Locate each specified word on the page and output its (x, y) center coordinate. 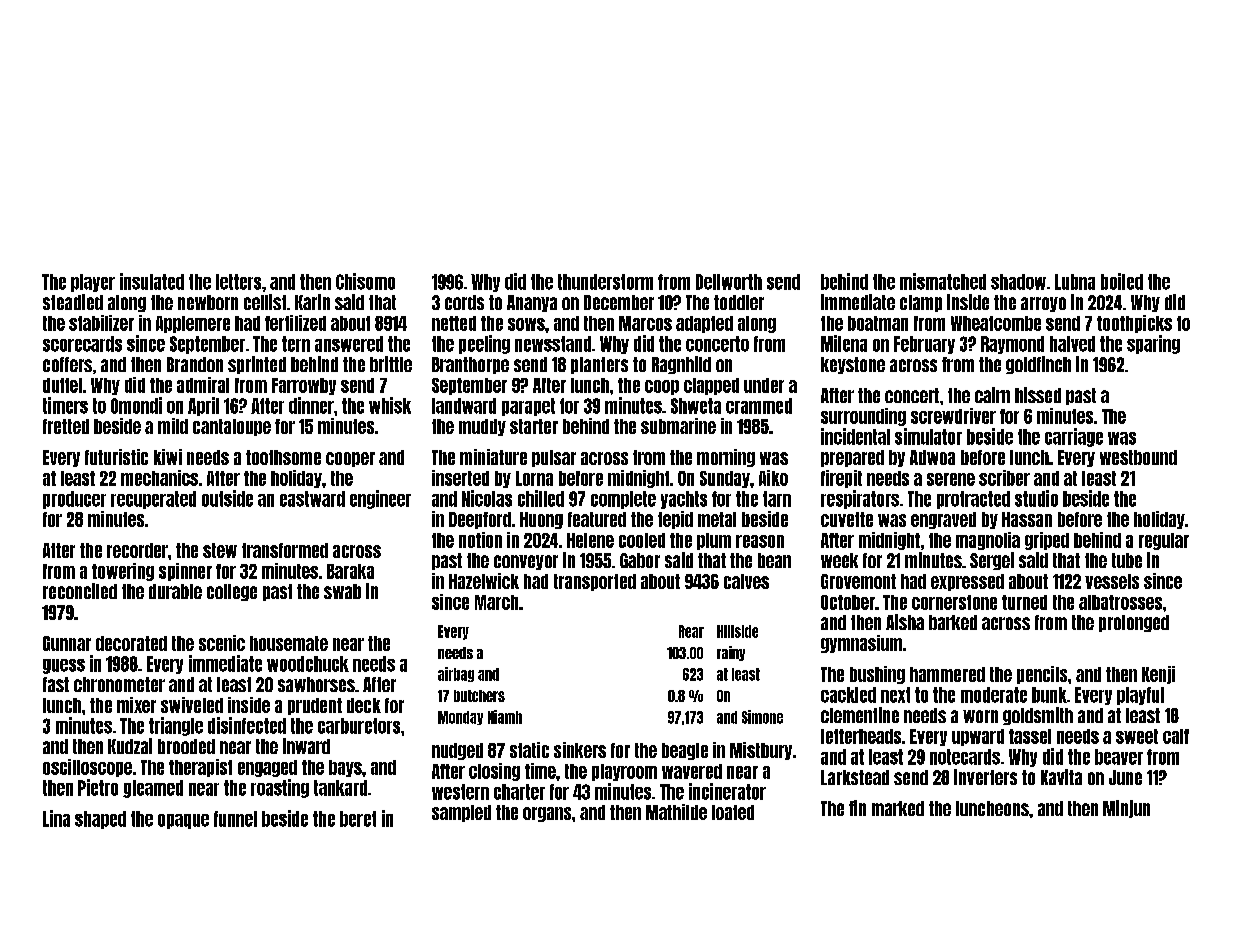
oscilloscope (87, 768)
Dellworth (729, 282)
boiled (1122, 281)
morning (726, 458)
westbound (1138, 457)
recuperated (153, 500)
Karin (312, 302)
